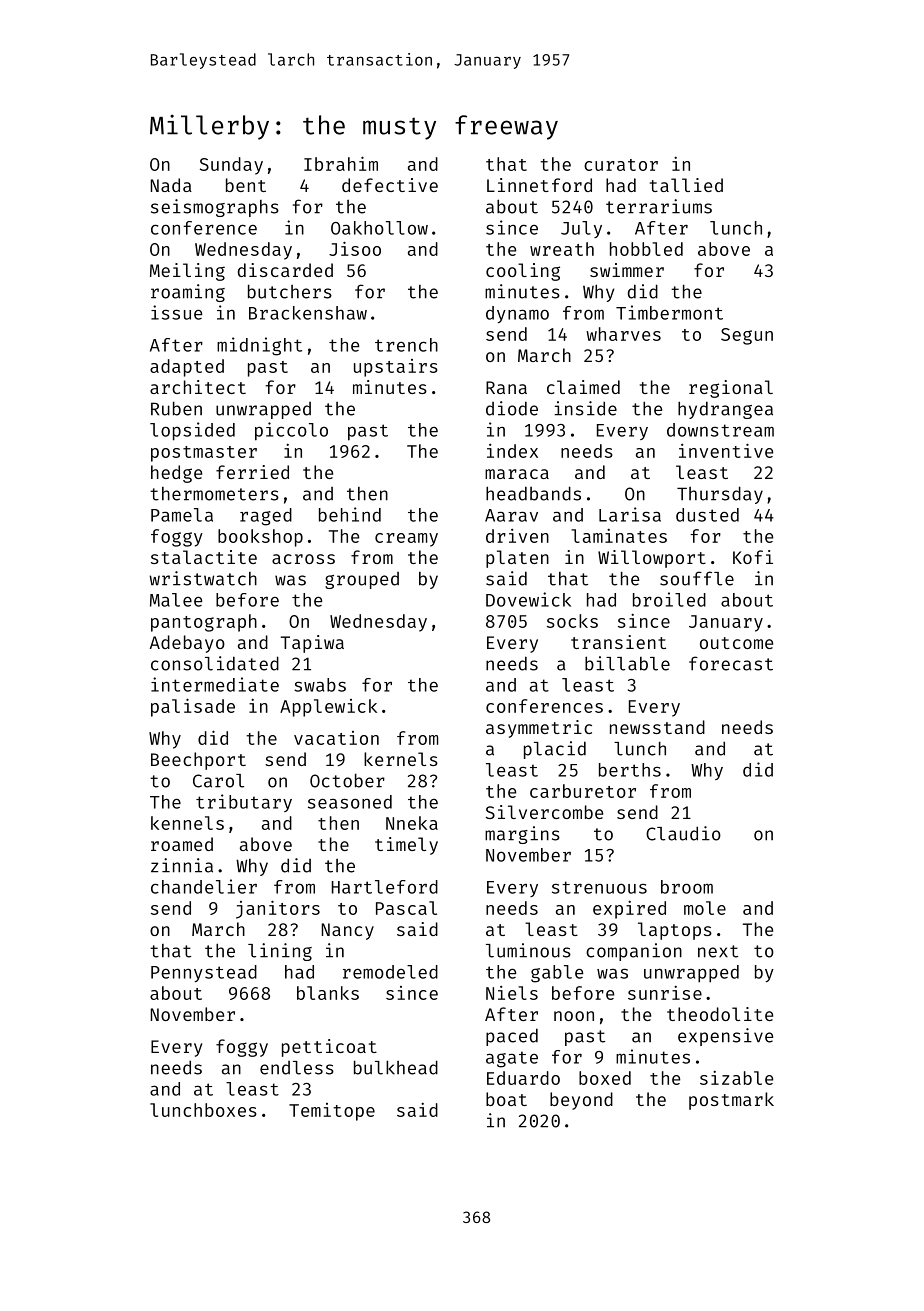  Describe the element at coordinates (627, 663) in the document. I see `billable` at that location.
